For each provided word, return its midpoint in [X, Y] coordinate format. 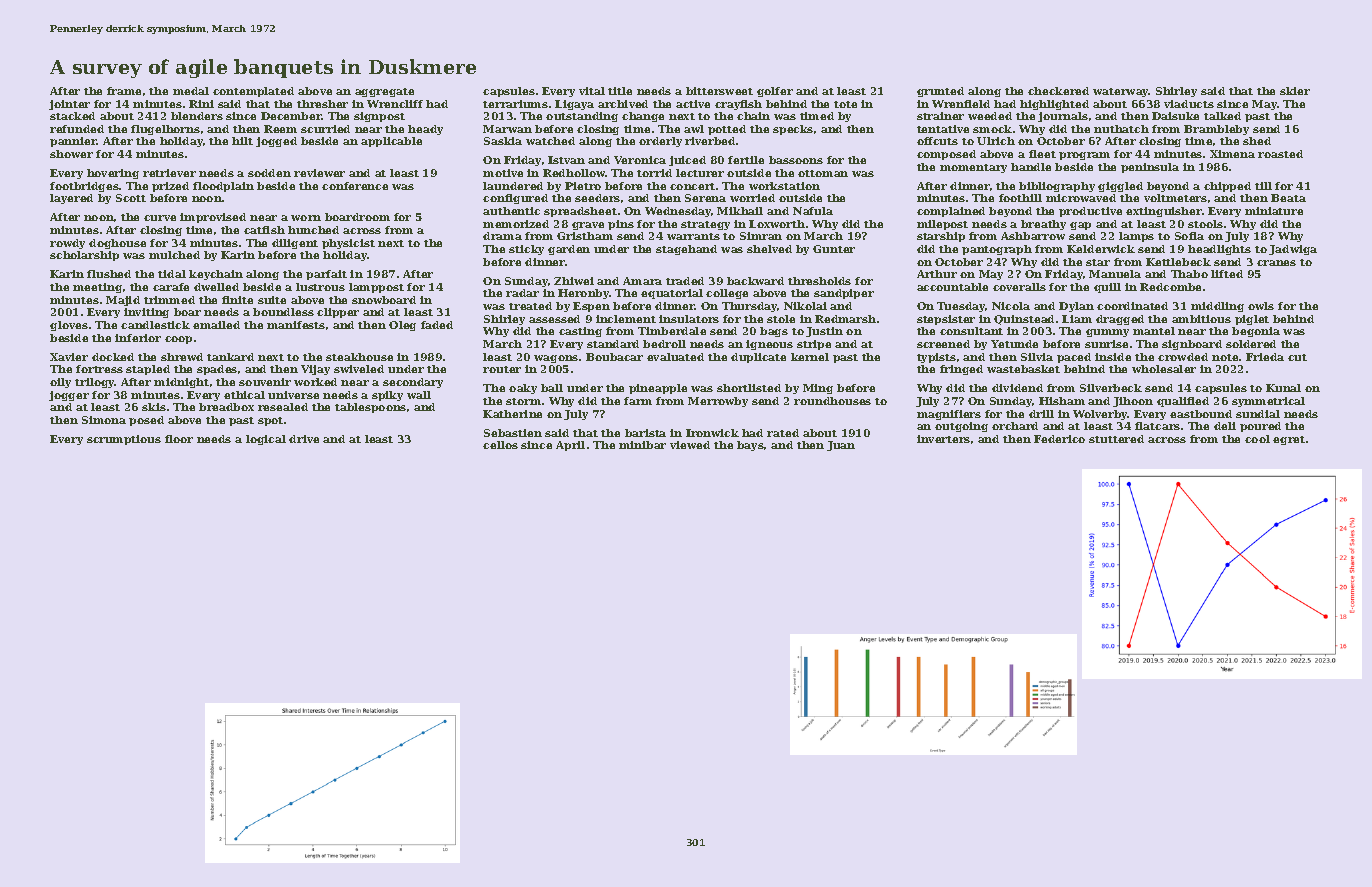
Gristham [585, 236]
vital [592, 91]
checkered [1058, 91]
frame [124, 91]
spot [270, 421]
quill [1107, 288]
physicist [348, 244]
